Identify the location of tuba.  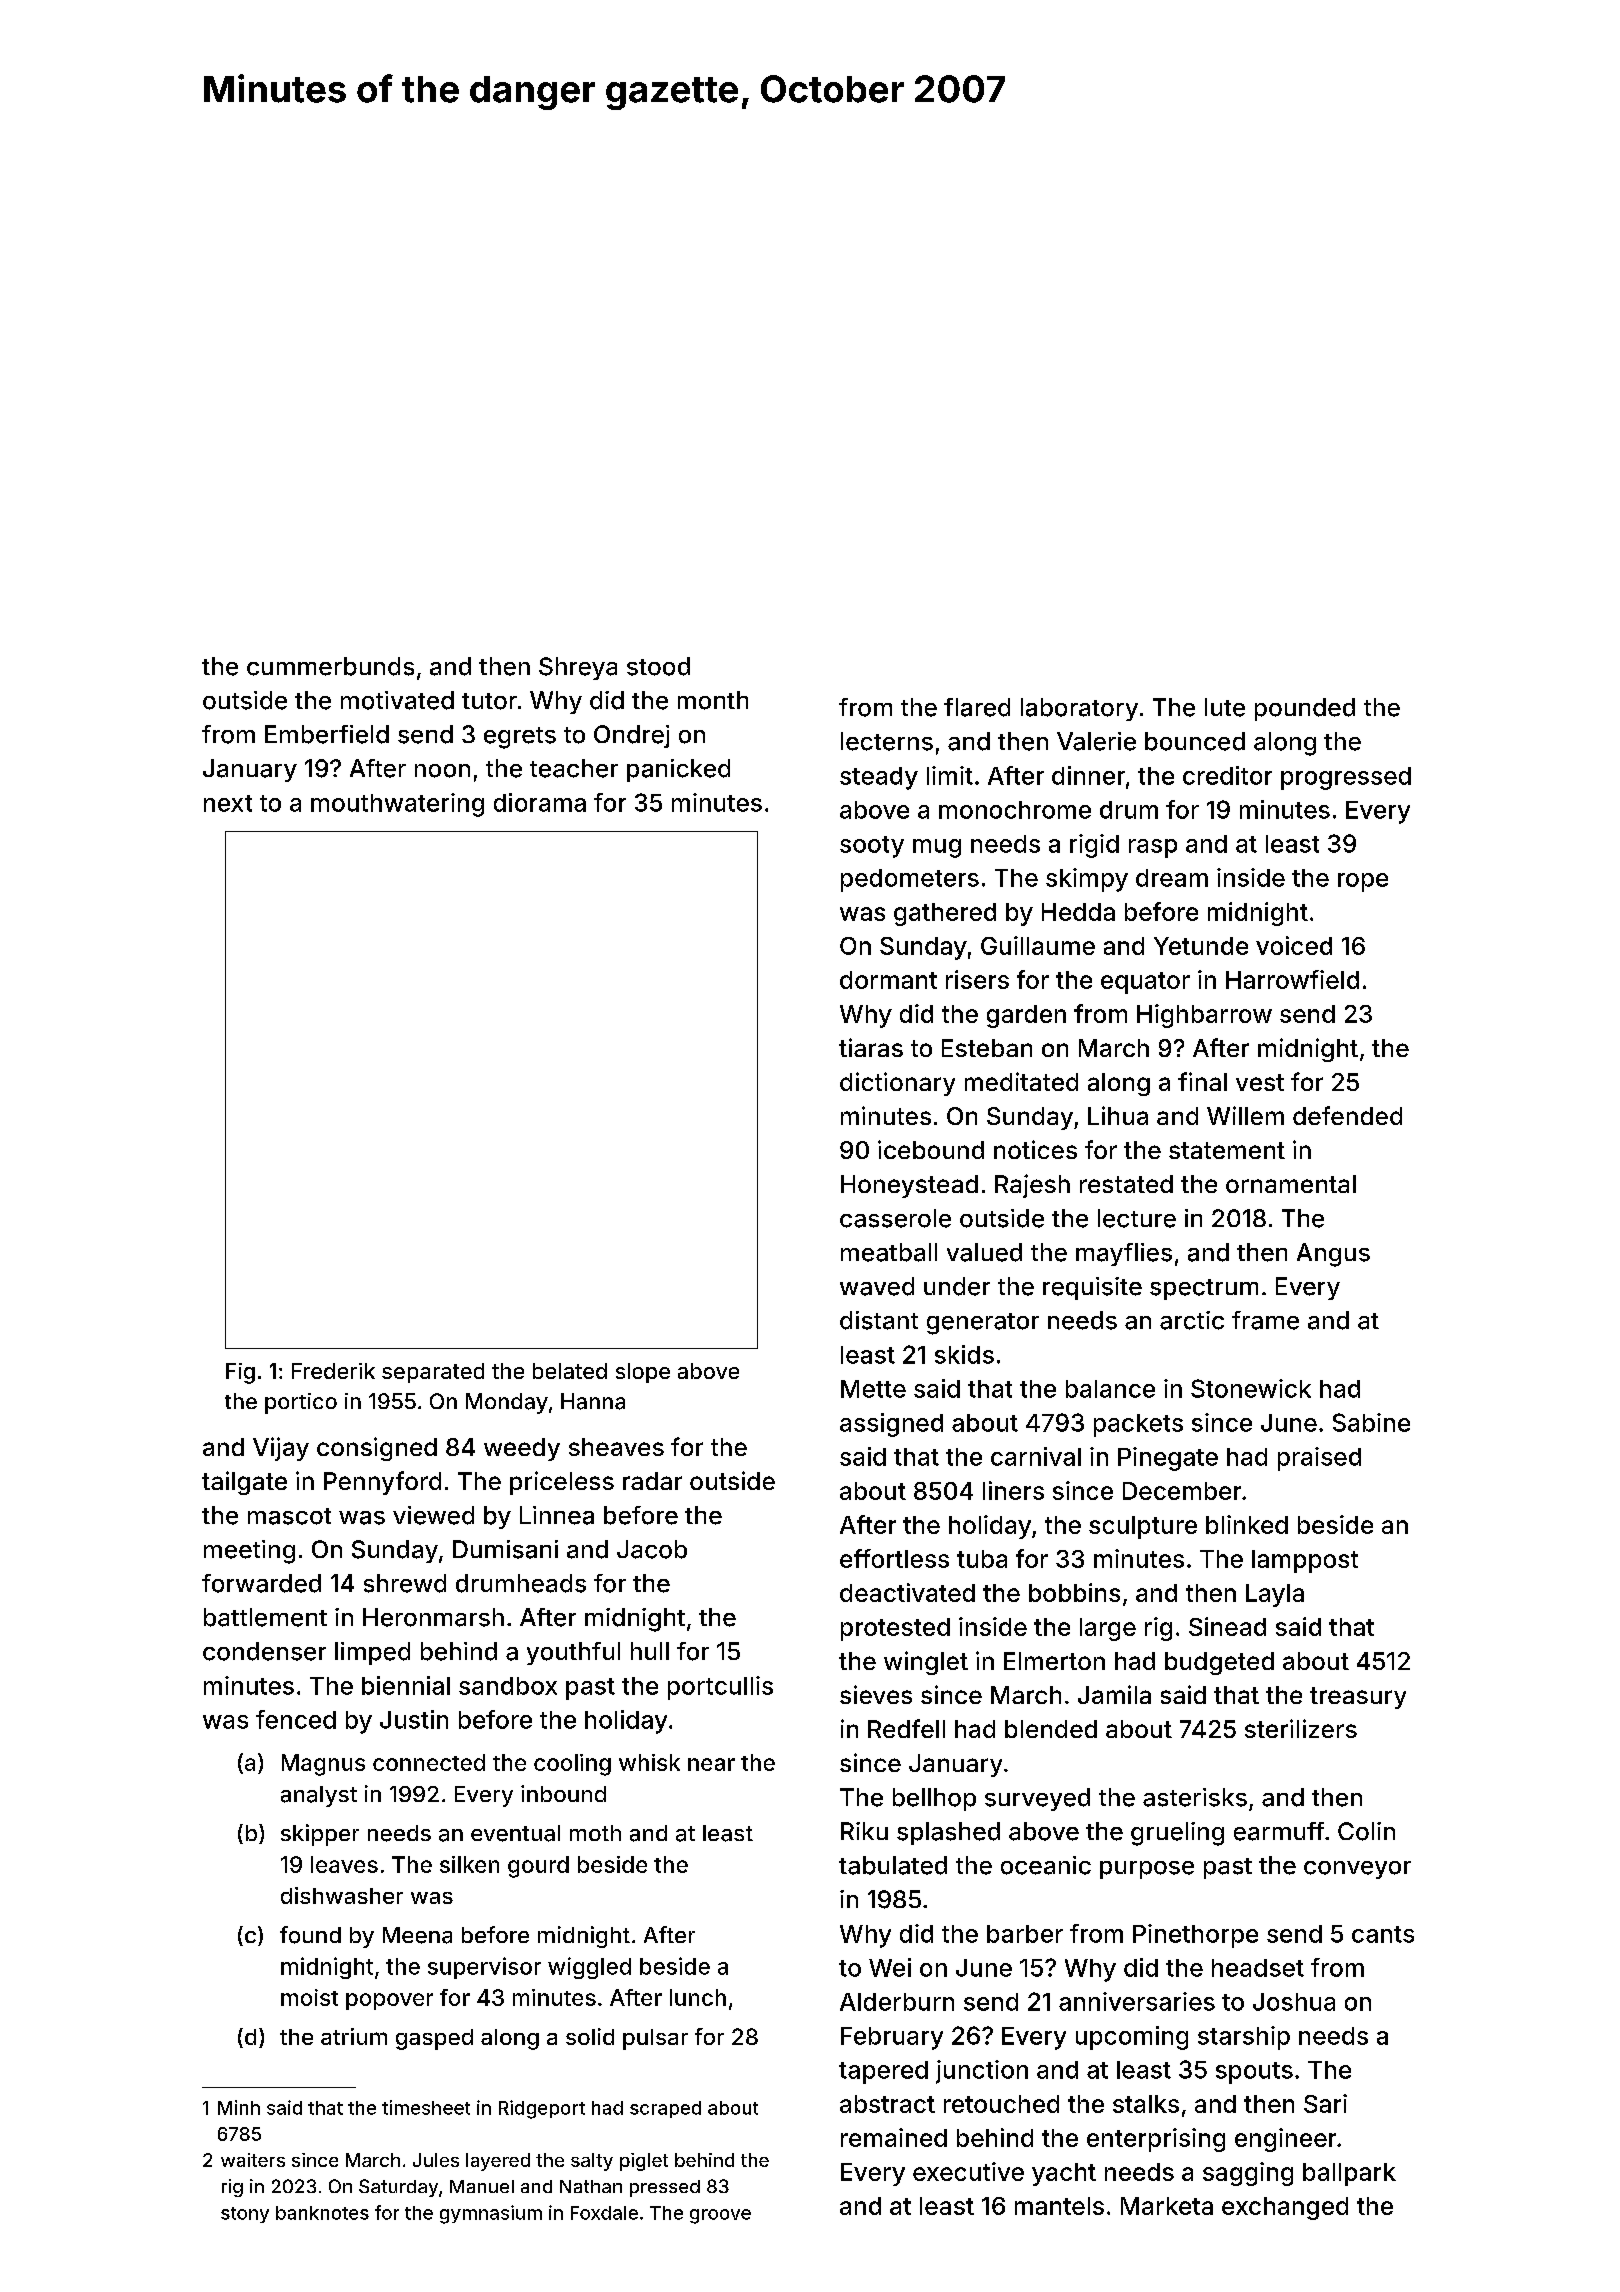
(982, 1559).
